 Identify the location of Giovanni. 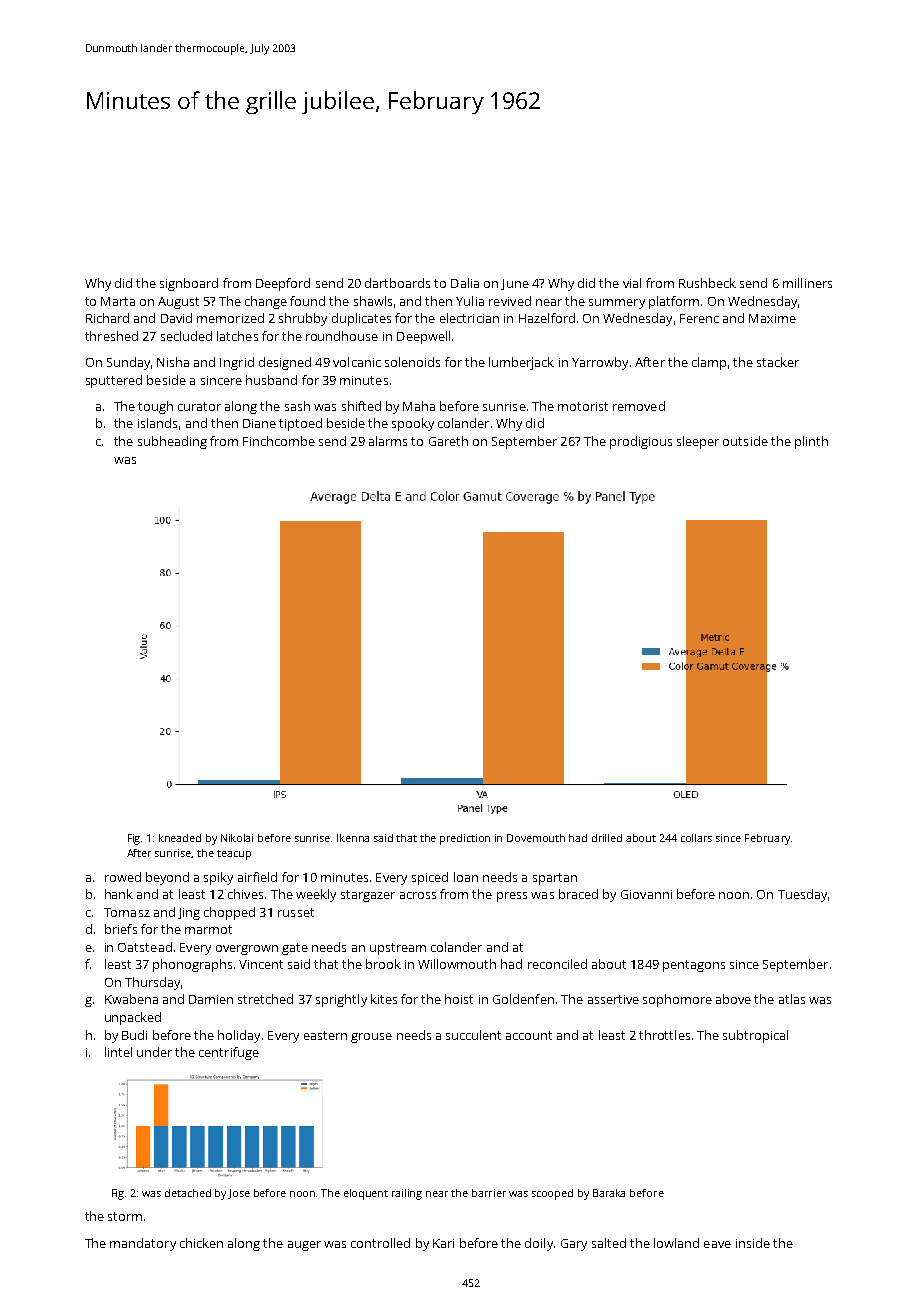
(646, 894).
